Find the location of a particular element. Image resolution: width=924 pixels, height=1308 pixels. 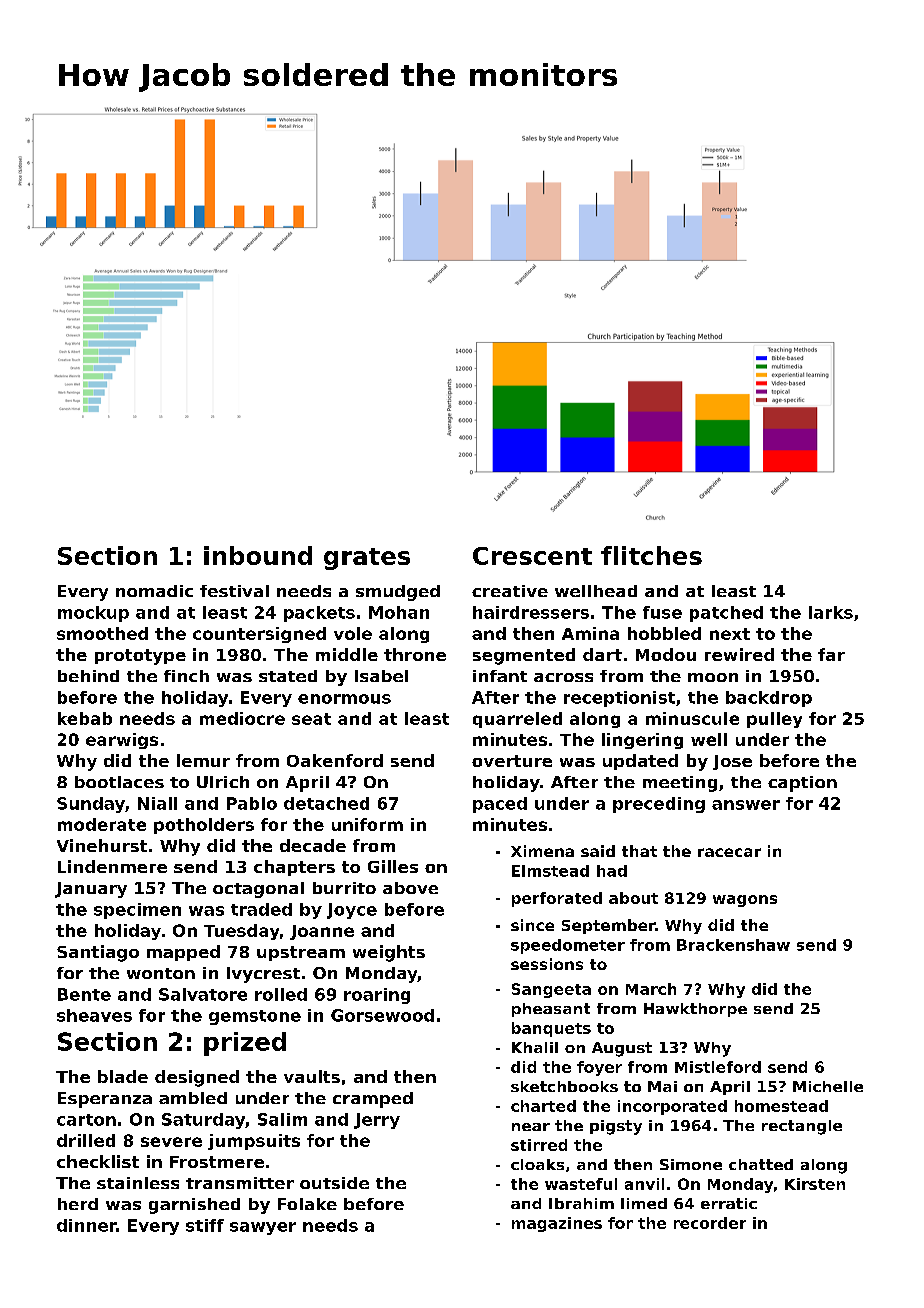

sketchbooks is located at coordinates (564, 1086).
